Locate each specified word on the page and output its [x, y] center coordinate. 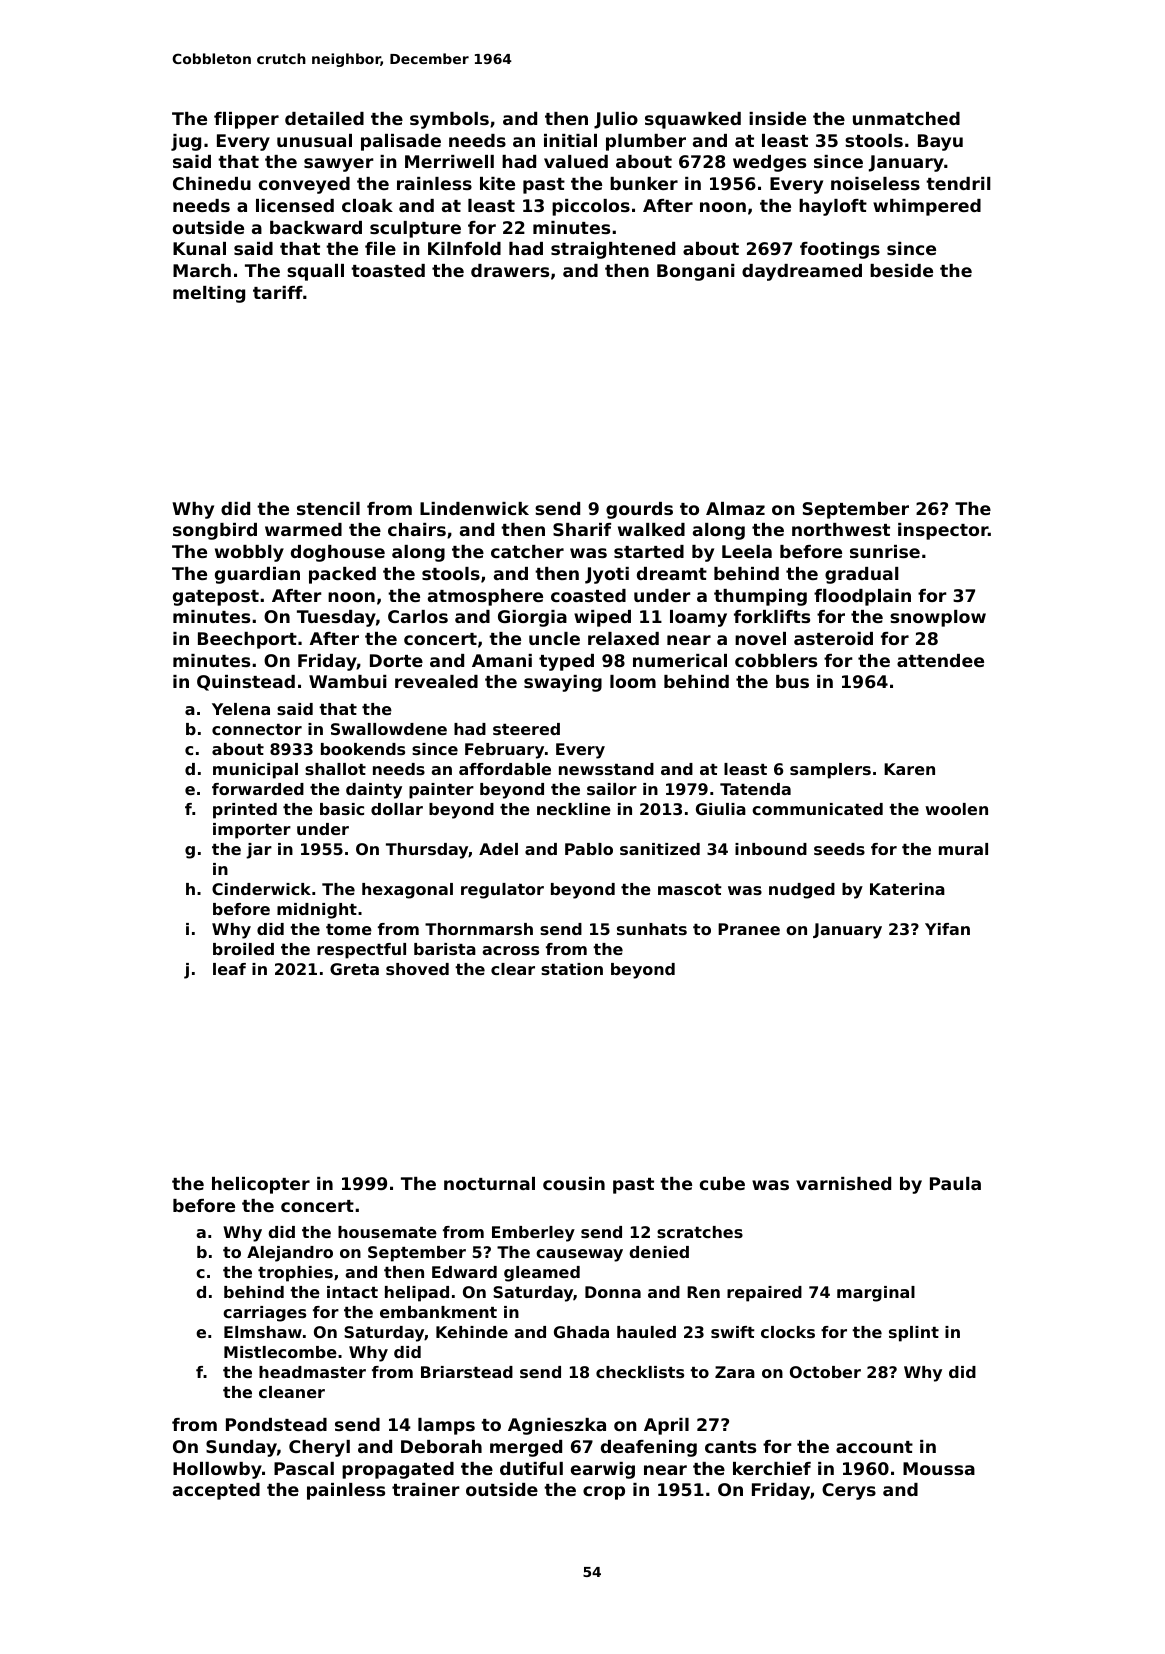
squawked [693, 120]
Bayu [940, 142]
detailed [324, 118]
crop [604, 1493]
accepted [216, 1491]
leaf [229, 969]
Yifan [947, 929]
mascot [690, 889]
